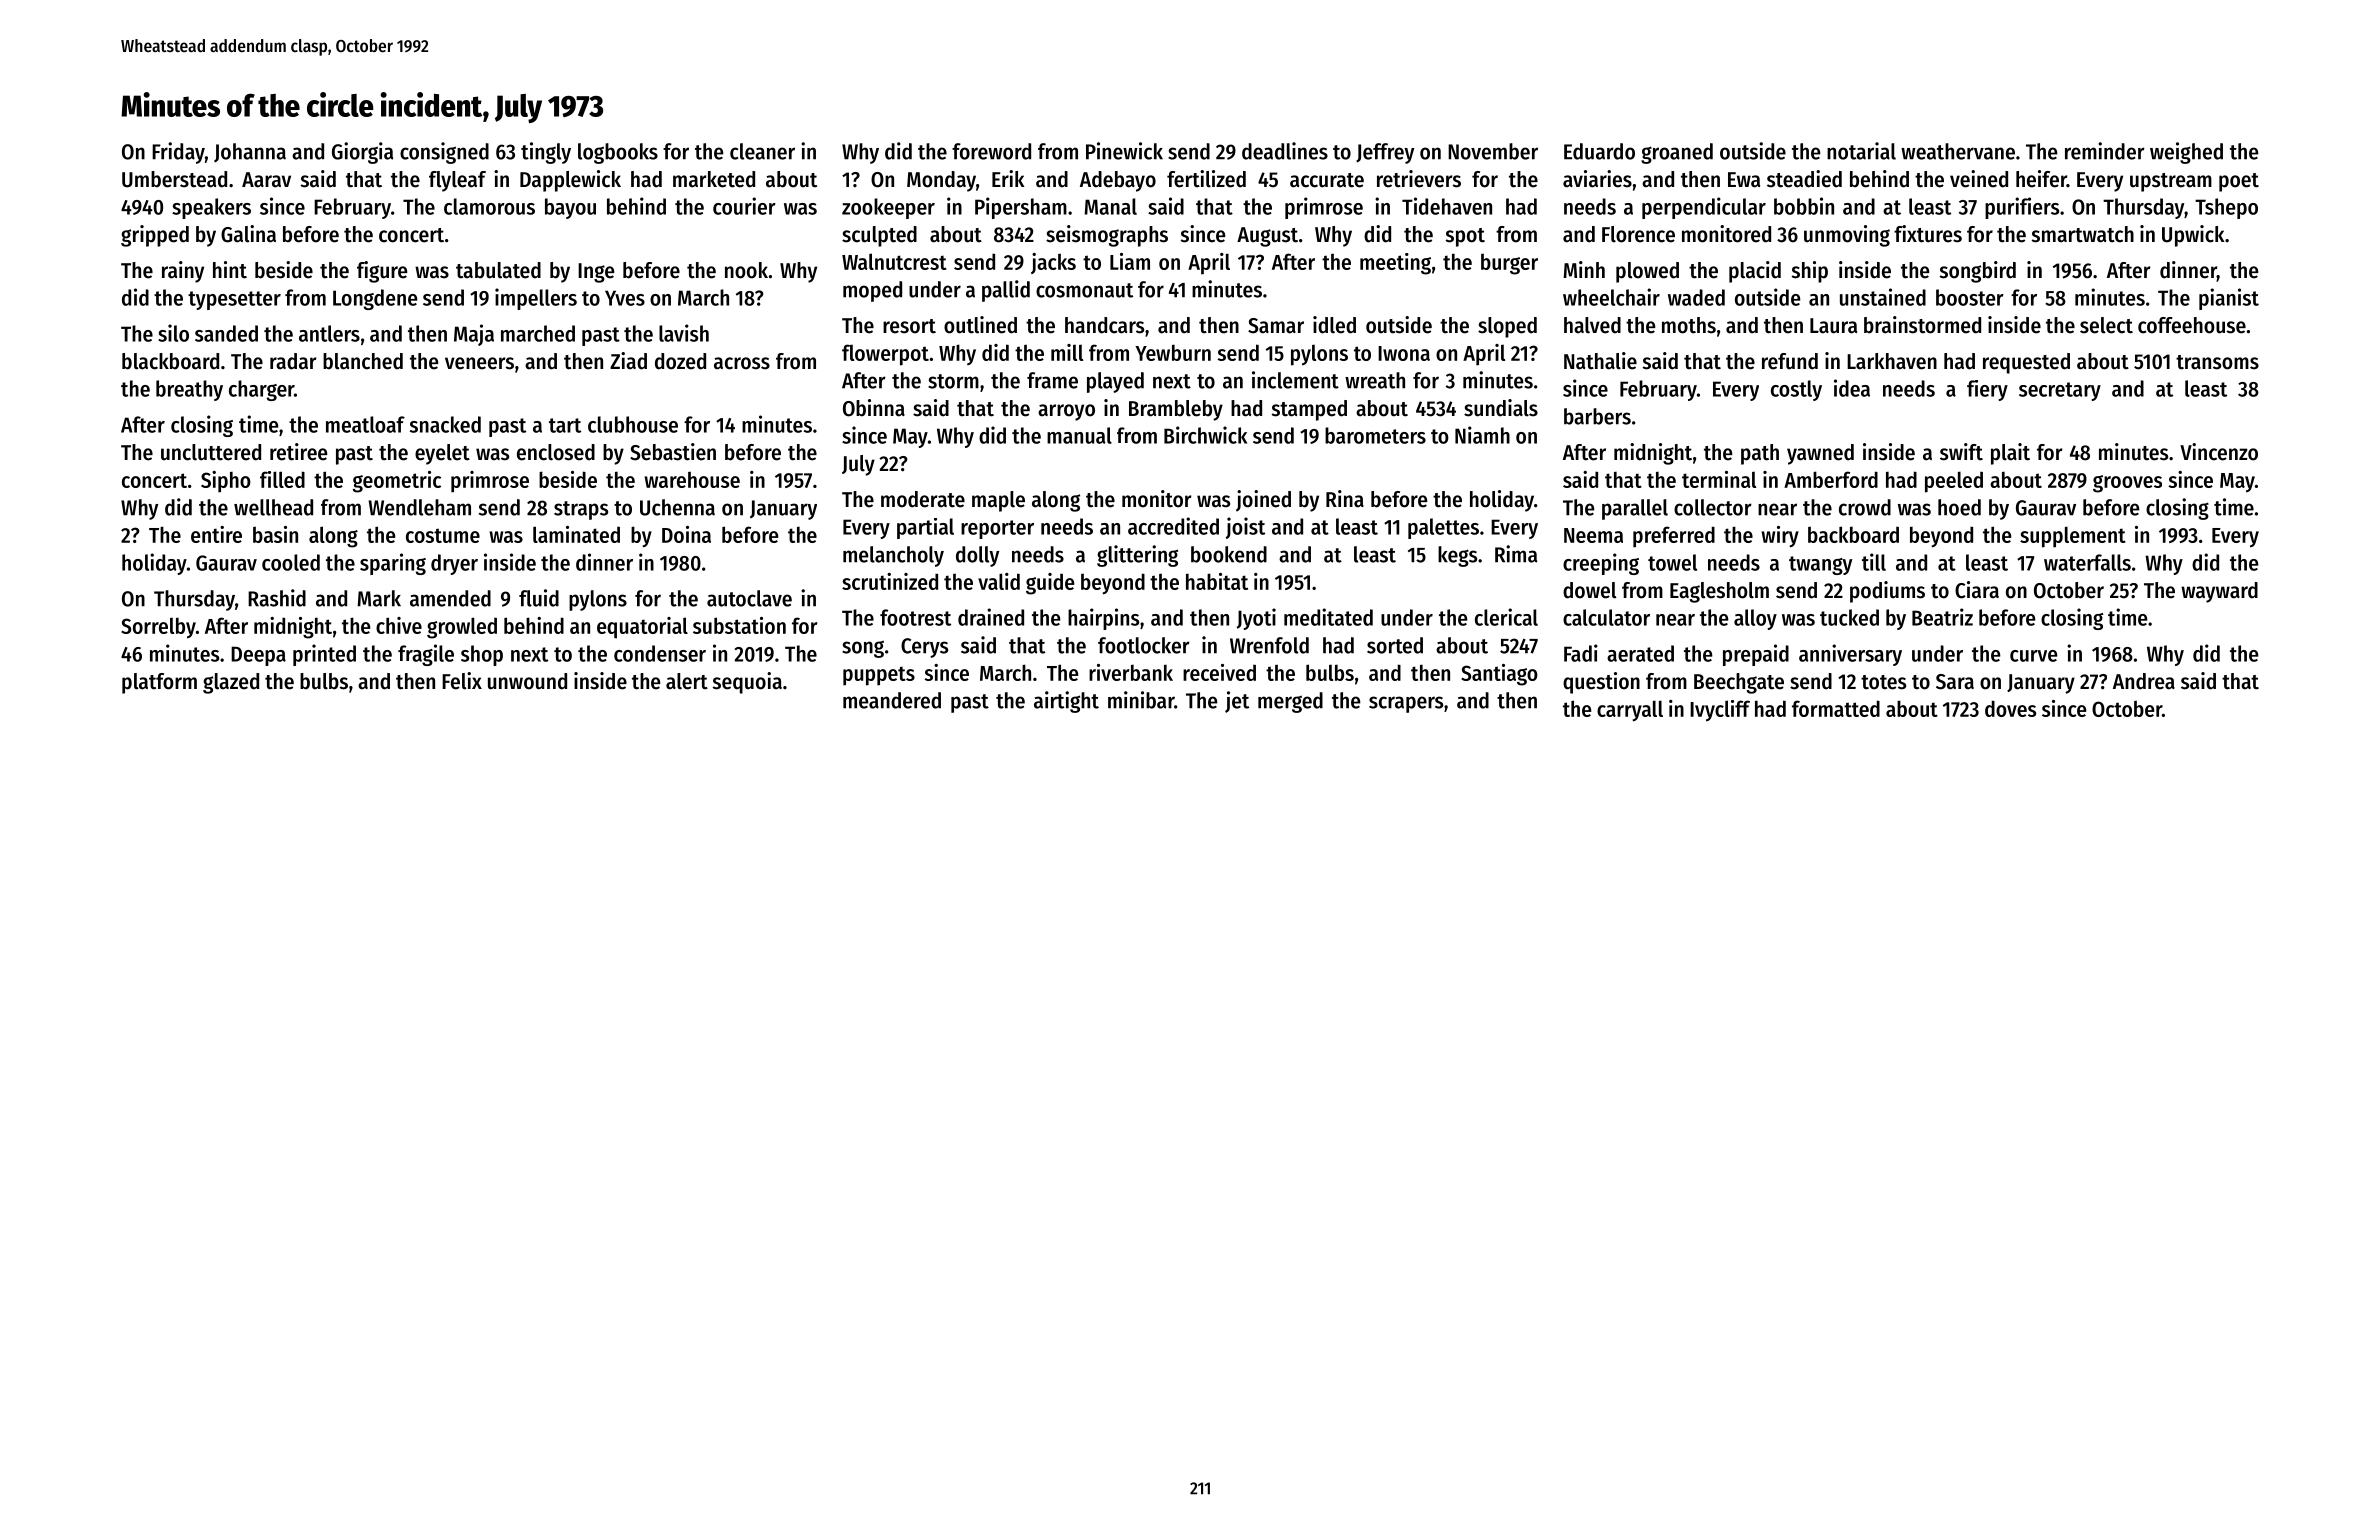 The width and height of the document is (2380, 1540). Describe the element at coordinates (2026, 363) in the document. I see `requested` at that location.
